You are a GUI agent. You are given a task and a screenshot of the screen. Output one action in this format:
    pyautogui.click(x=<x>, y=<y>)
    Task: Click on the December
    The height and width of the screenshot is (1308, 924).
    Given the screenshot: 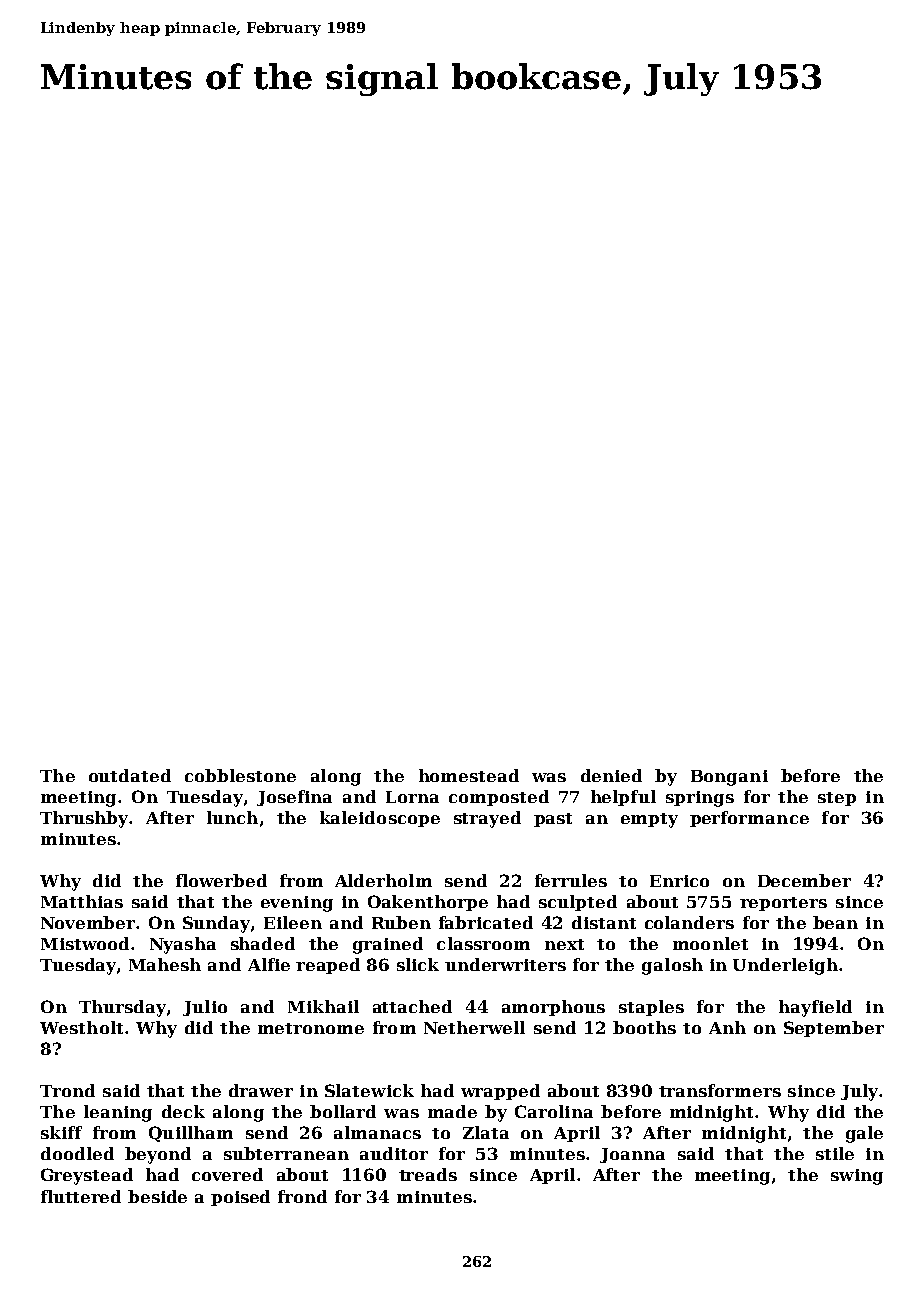 What is the action you would take?
    pyautogui.click(x=804, y=880)
